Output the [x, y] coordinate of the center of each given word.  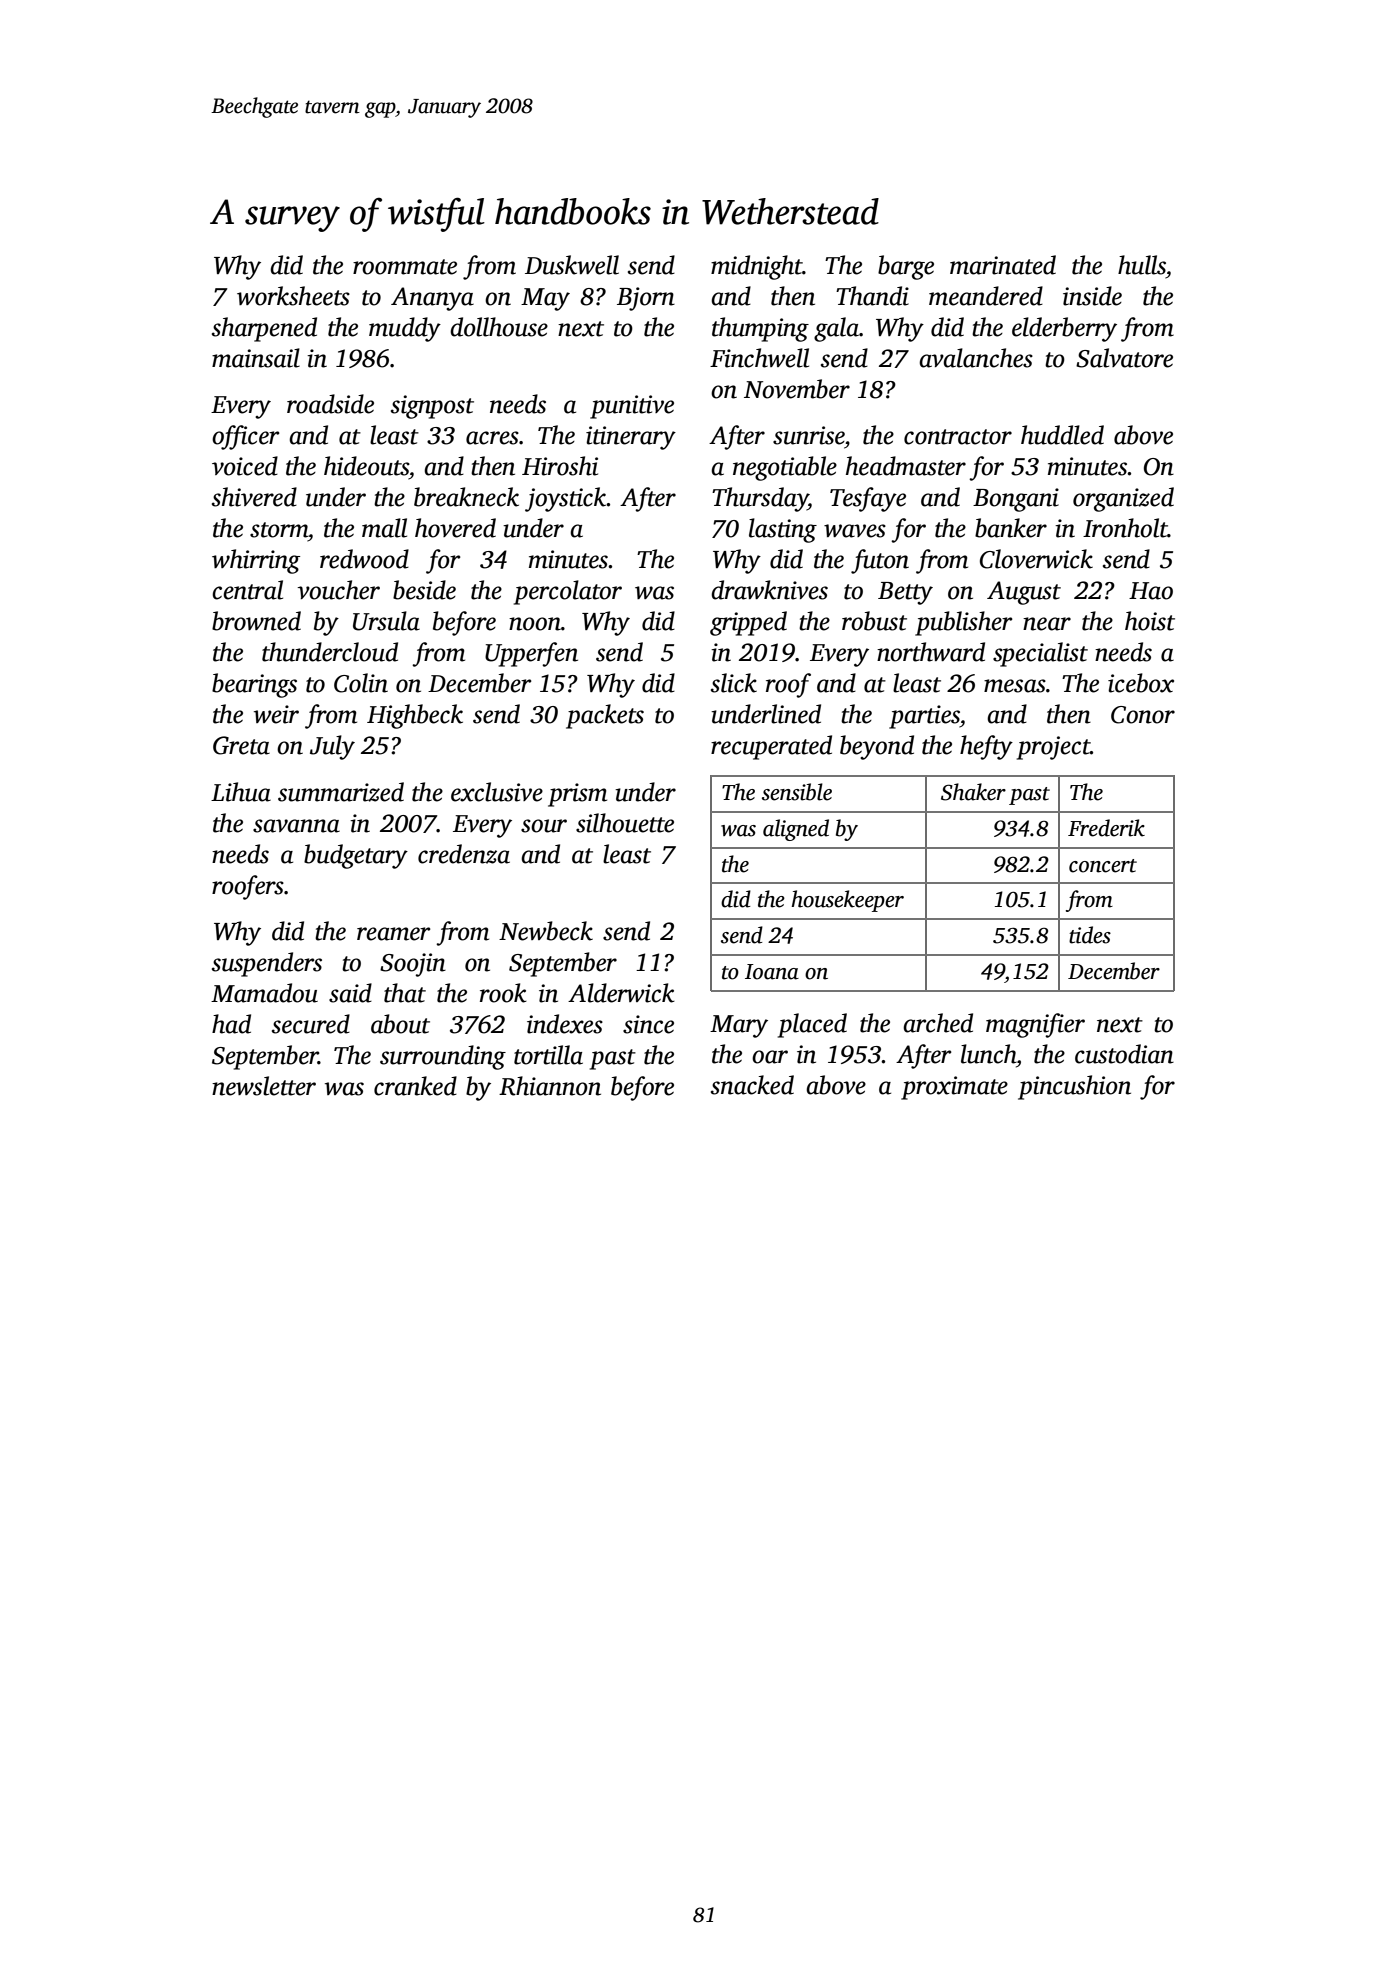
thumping [760, 329]
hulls [1142, 265]
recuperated [771, 747]
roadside [330, 404]
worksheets [293, 296]
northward [931, 652]
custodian [1124, 1054]
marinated [1003, 265]
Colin [361, 683]
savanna [296, 826]
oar [770, 1057]
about [400, 1024]
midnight [757, 267]
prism [577, 795]
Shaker [973, 792]
